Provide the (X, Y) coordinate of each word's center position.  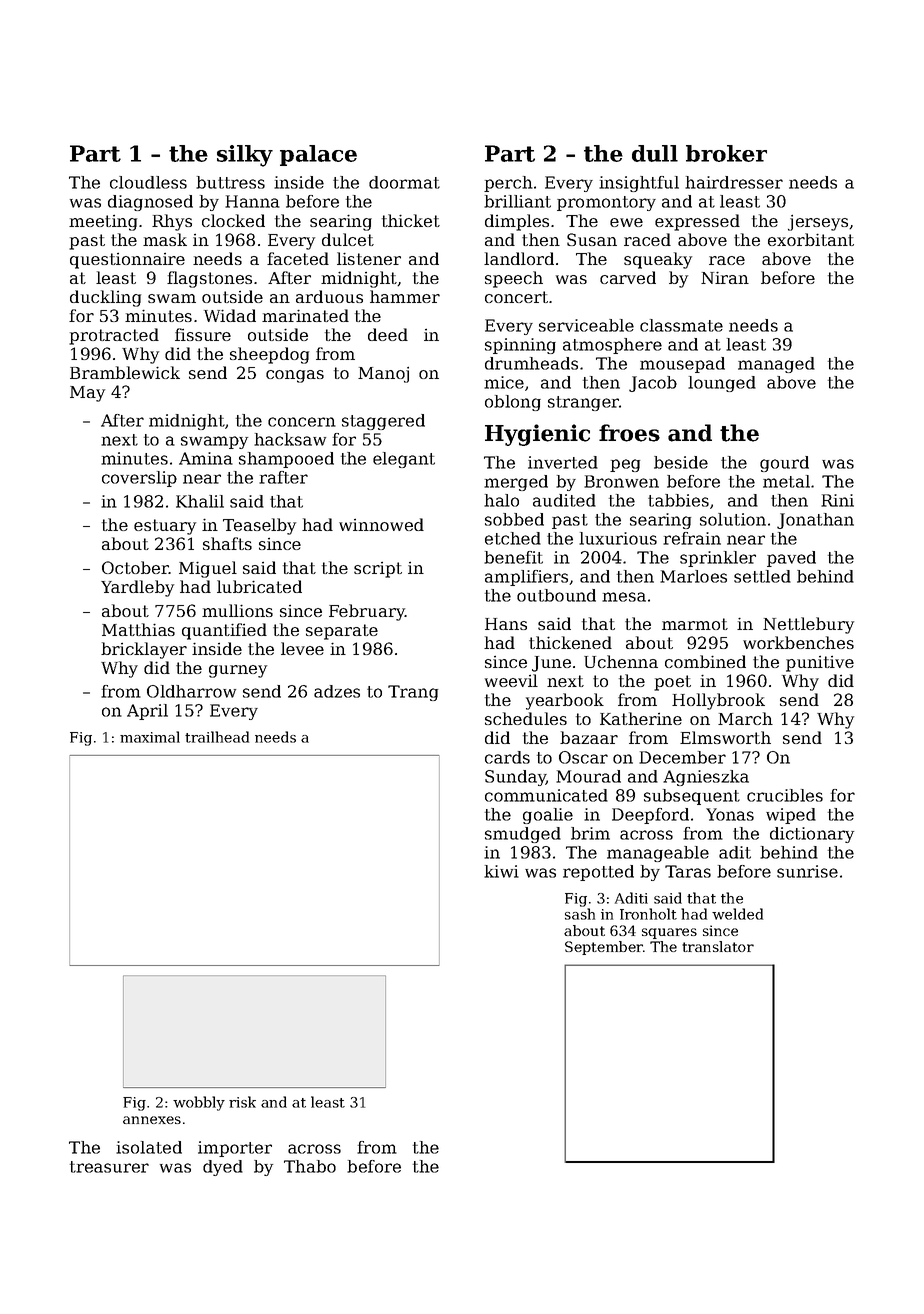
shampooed (286, 460)
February (367, 612)
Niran (725, 278)
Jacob (653, 384)
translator (718, 946)
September (604, 948)
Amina (206, 458)
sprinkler (718, 559)
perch (508, 184)
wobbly (199, 1103)
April (147, 712)
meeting (103, 223)
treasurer (109, 1167)
